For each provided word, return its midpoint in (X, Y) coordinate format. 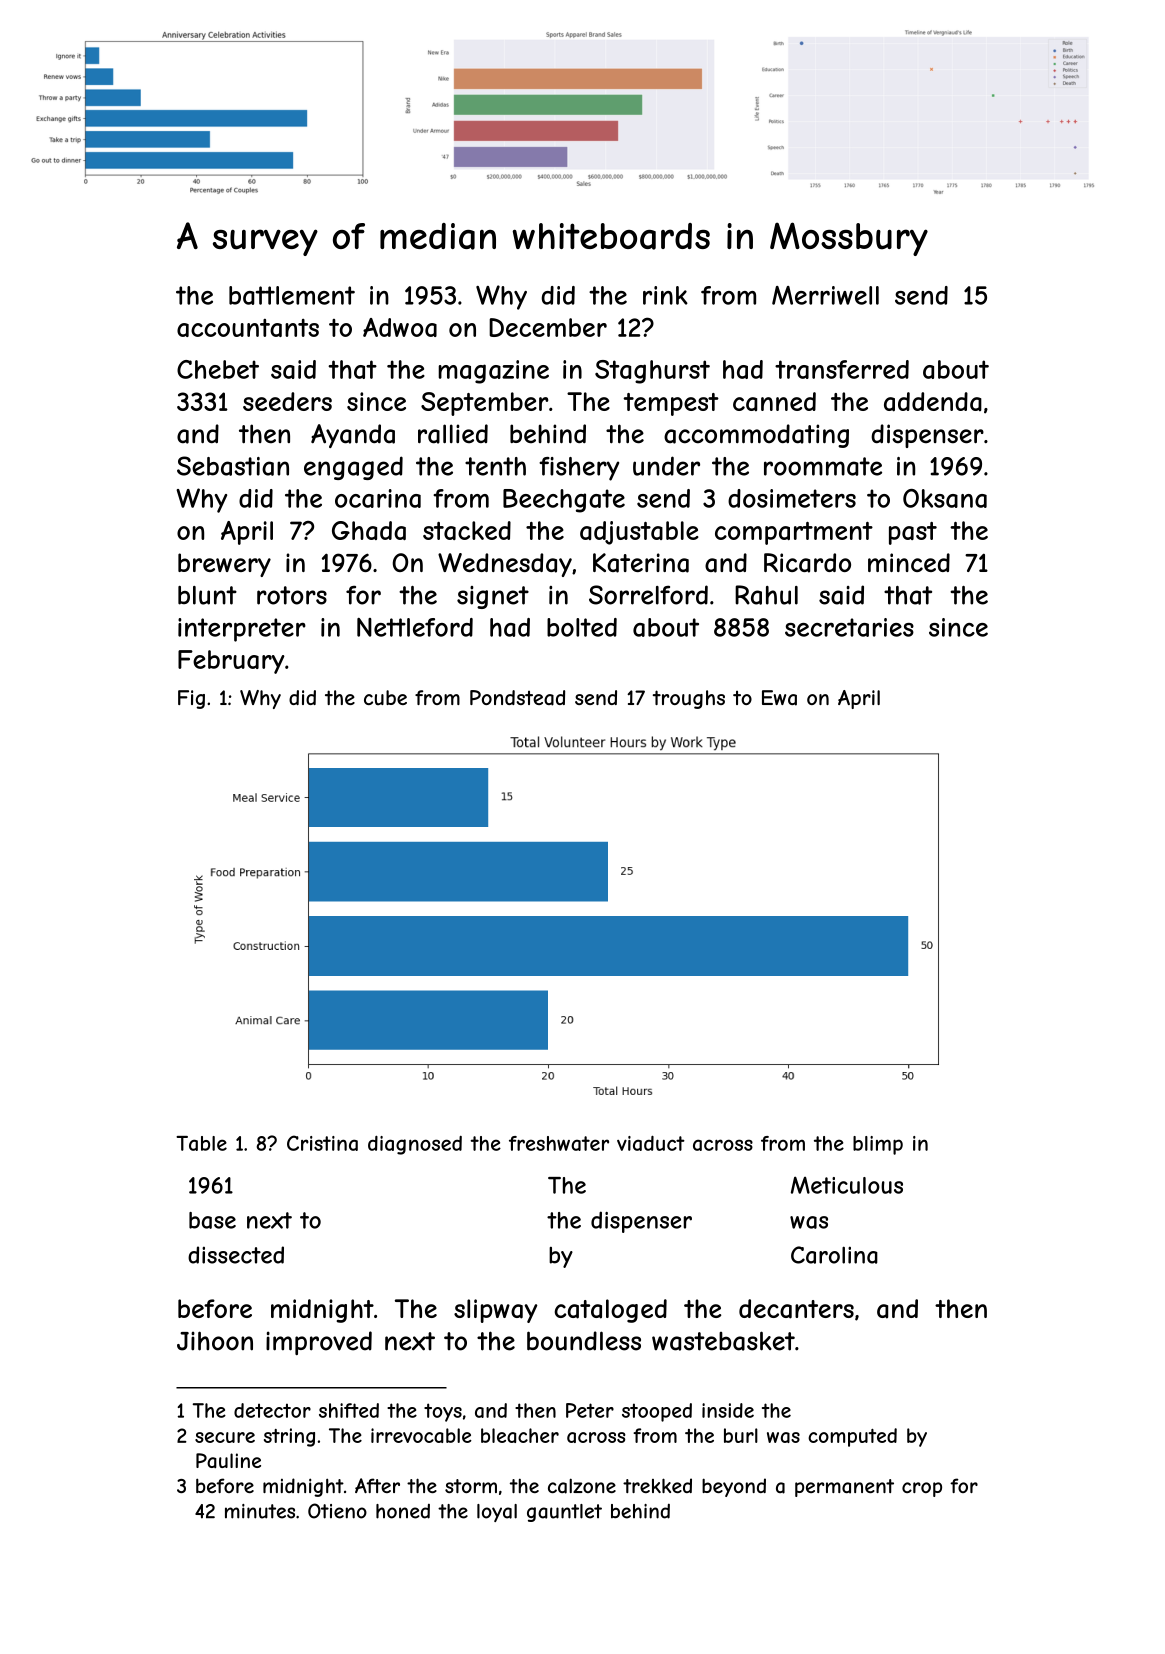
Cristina (322, 1143)
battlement (292, 295)
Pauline (228, 1460)
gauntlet (564, 1513)
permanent (844, 1488)
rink (665, 295)
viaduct (651, 1143)
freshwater (559, 1143)
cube (385, 697)
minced (909, 562)
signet (493, 597)
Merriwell (825, 295)
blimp (878, 1145)
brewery (224, 565)
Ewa (779, 698)
